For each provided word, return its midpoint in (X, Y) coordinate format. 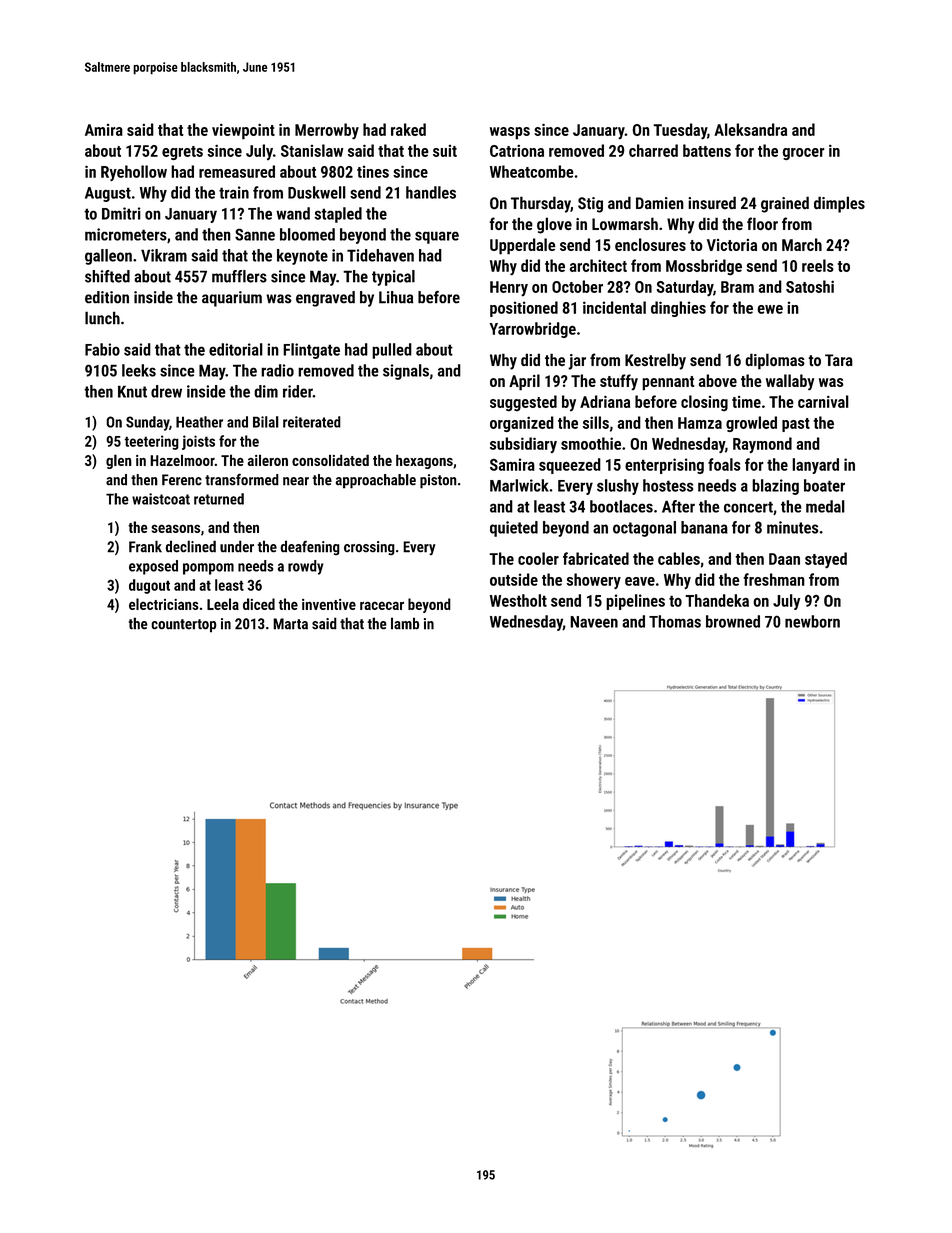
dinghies (678, 309)
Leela (223, 604)
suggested (523, 403)
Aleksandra (750, 129)
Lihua (396, 297)
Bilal (266, 422)
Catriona (517, 150)
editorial (236, 349)
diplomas (775, 361)
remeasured (237, 171)
